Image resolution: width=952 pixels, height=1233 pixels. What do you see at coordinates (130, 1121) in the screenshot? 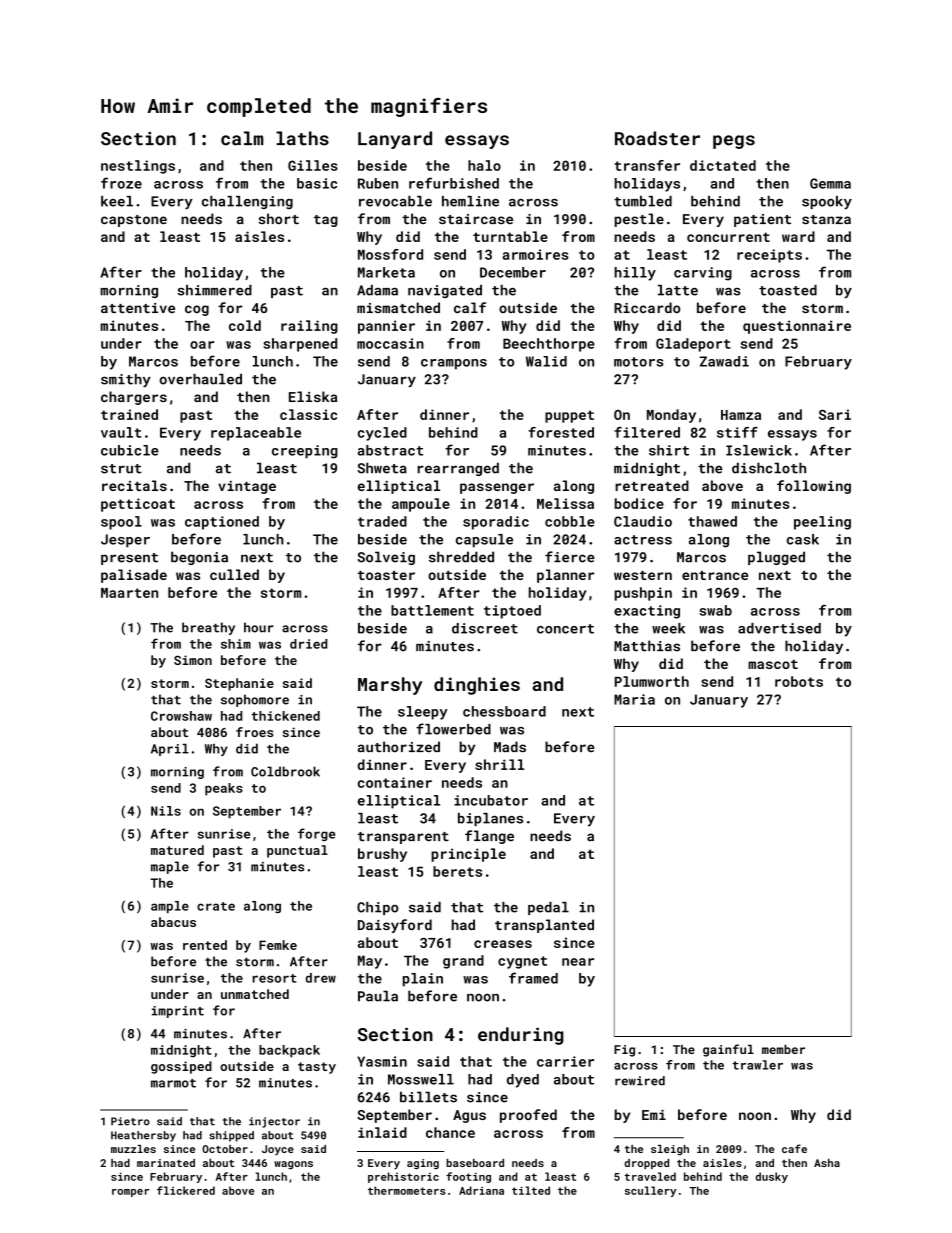
I see `Pietro` at bounding box center [130, 1121].
